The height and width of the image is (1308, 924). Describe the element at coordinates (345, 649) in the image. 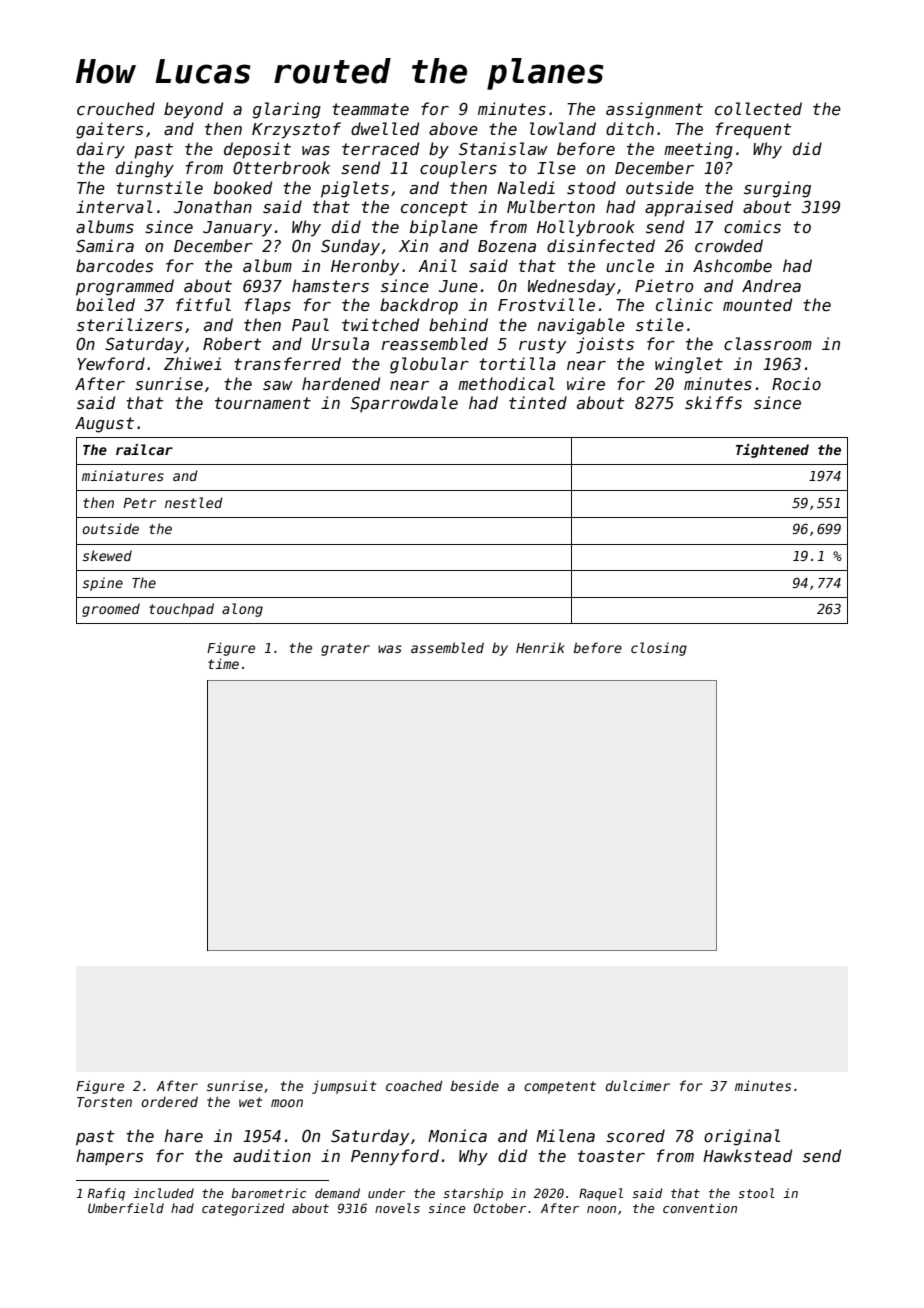

I see `grater` at that location.
